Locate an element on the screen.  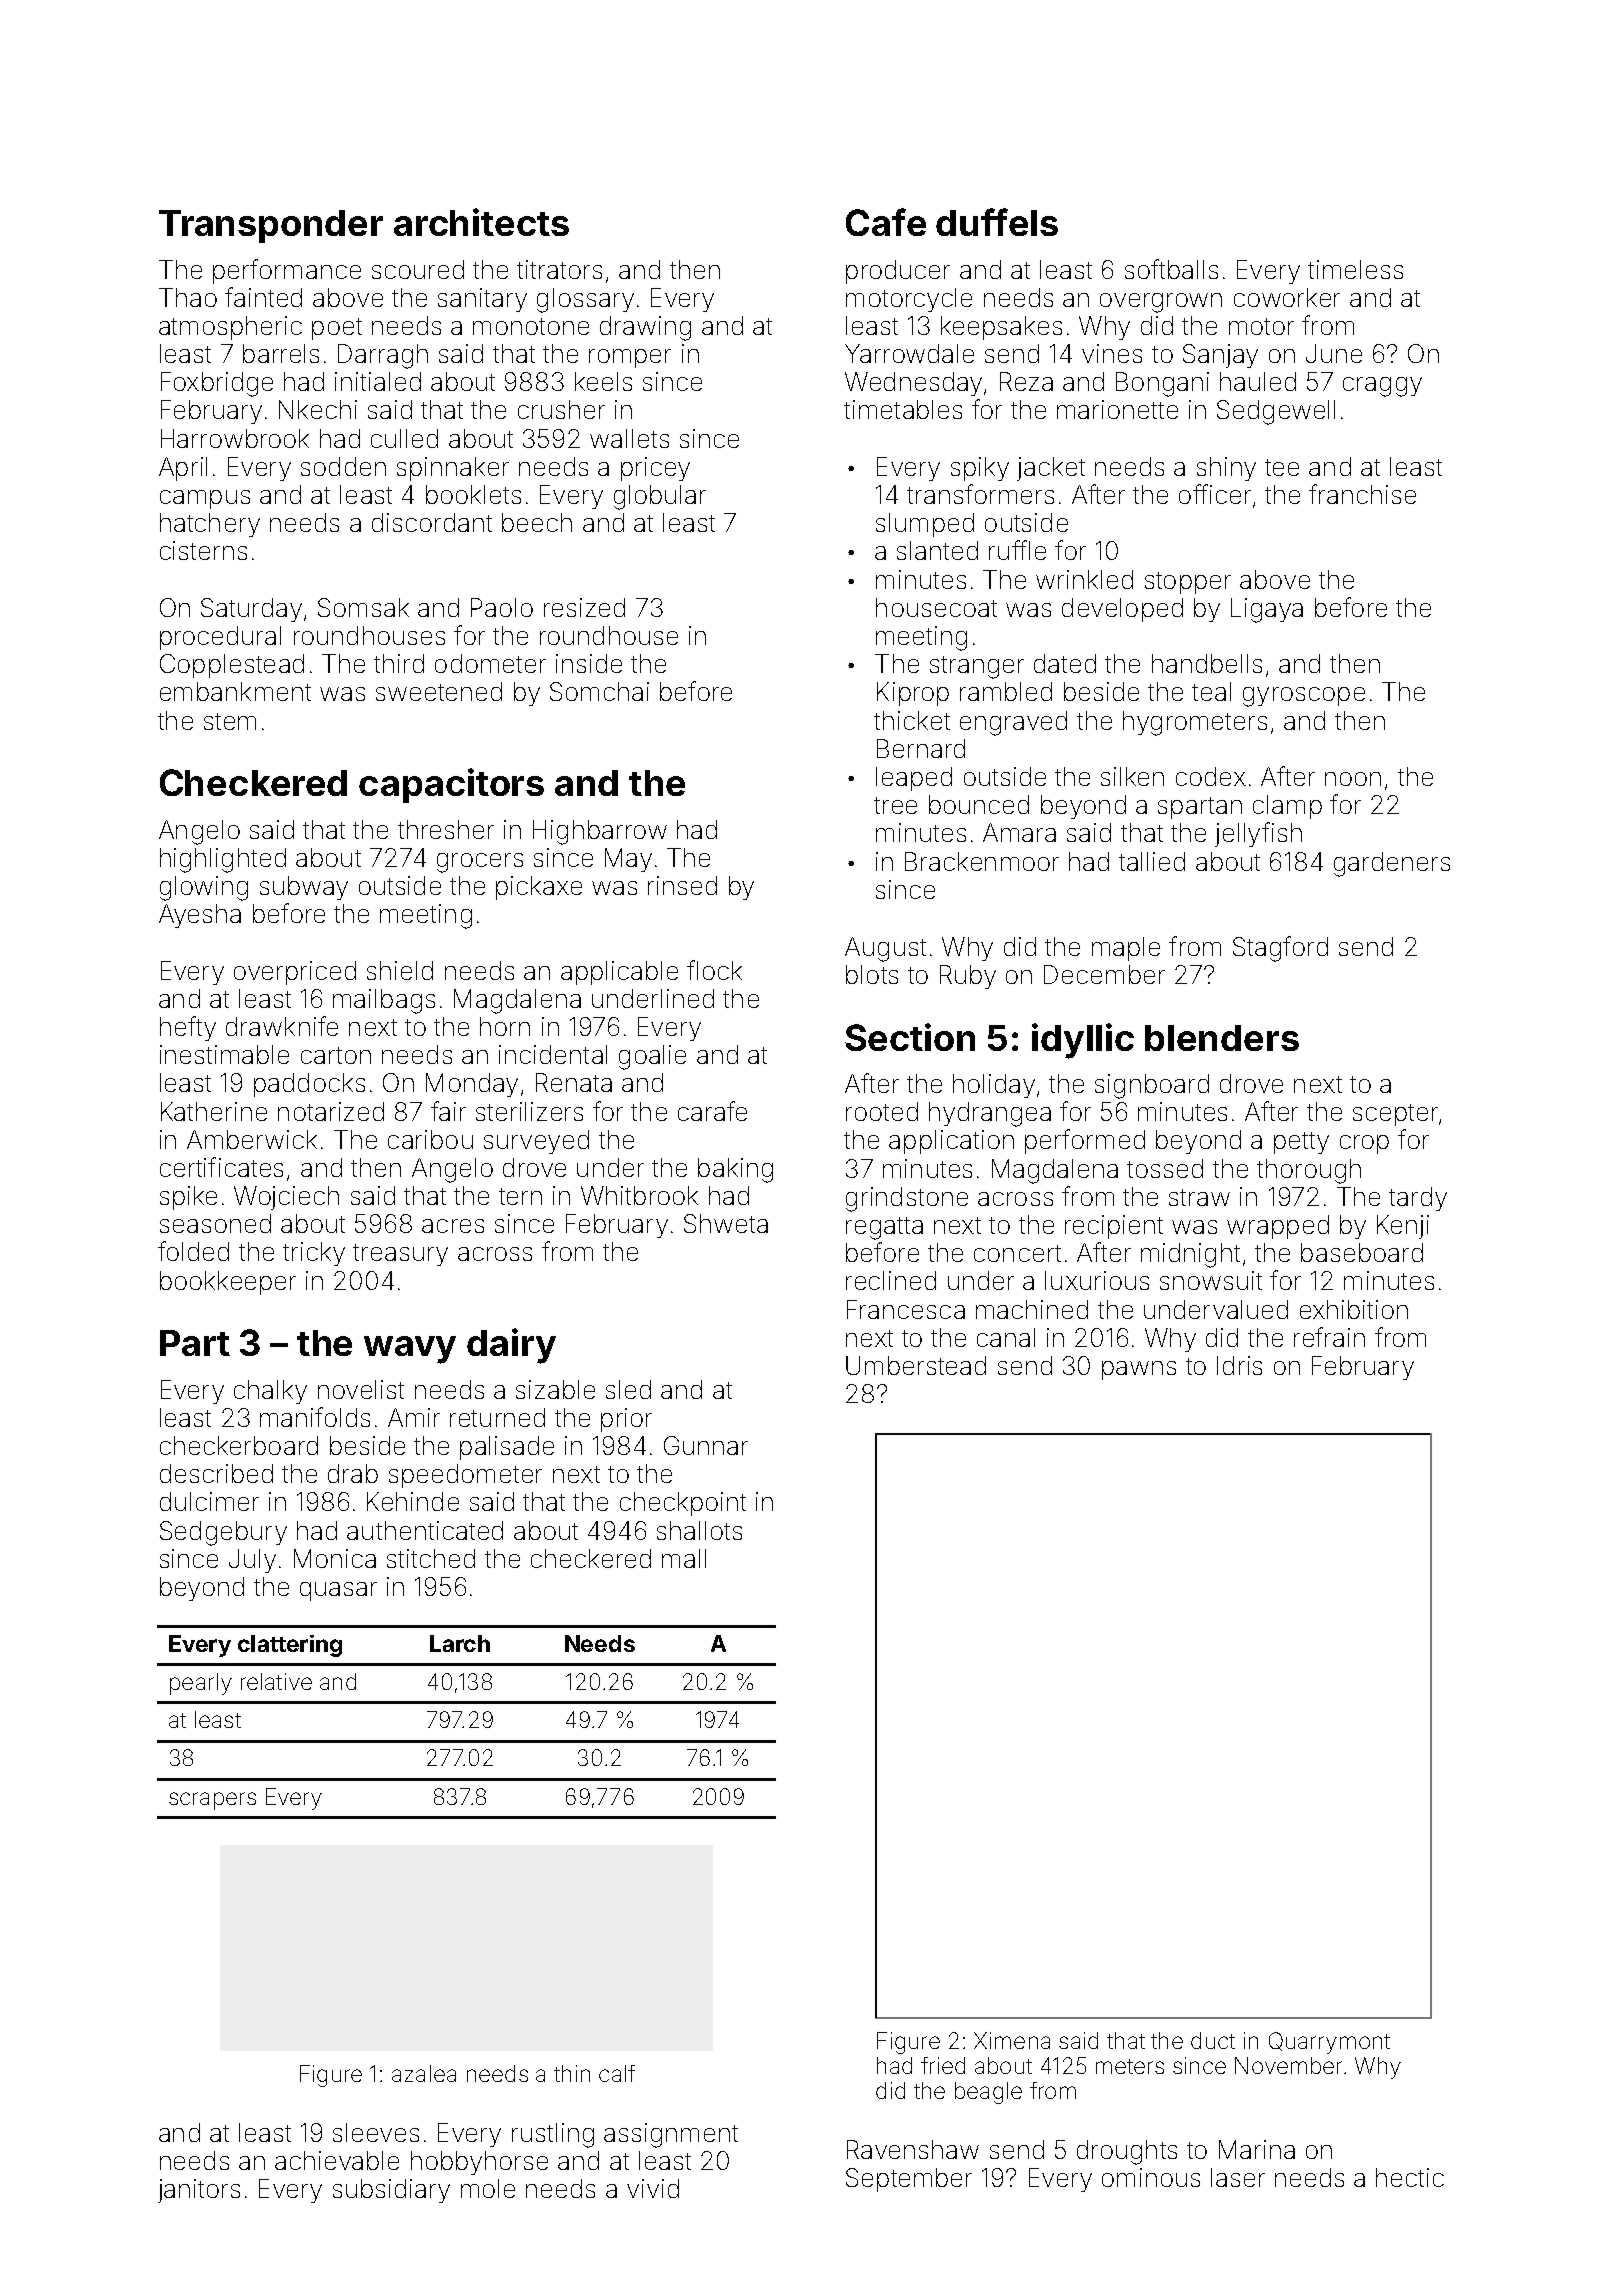
pawns is located at coordinates (1139, 1370).
